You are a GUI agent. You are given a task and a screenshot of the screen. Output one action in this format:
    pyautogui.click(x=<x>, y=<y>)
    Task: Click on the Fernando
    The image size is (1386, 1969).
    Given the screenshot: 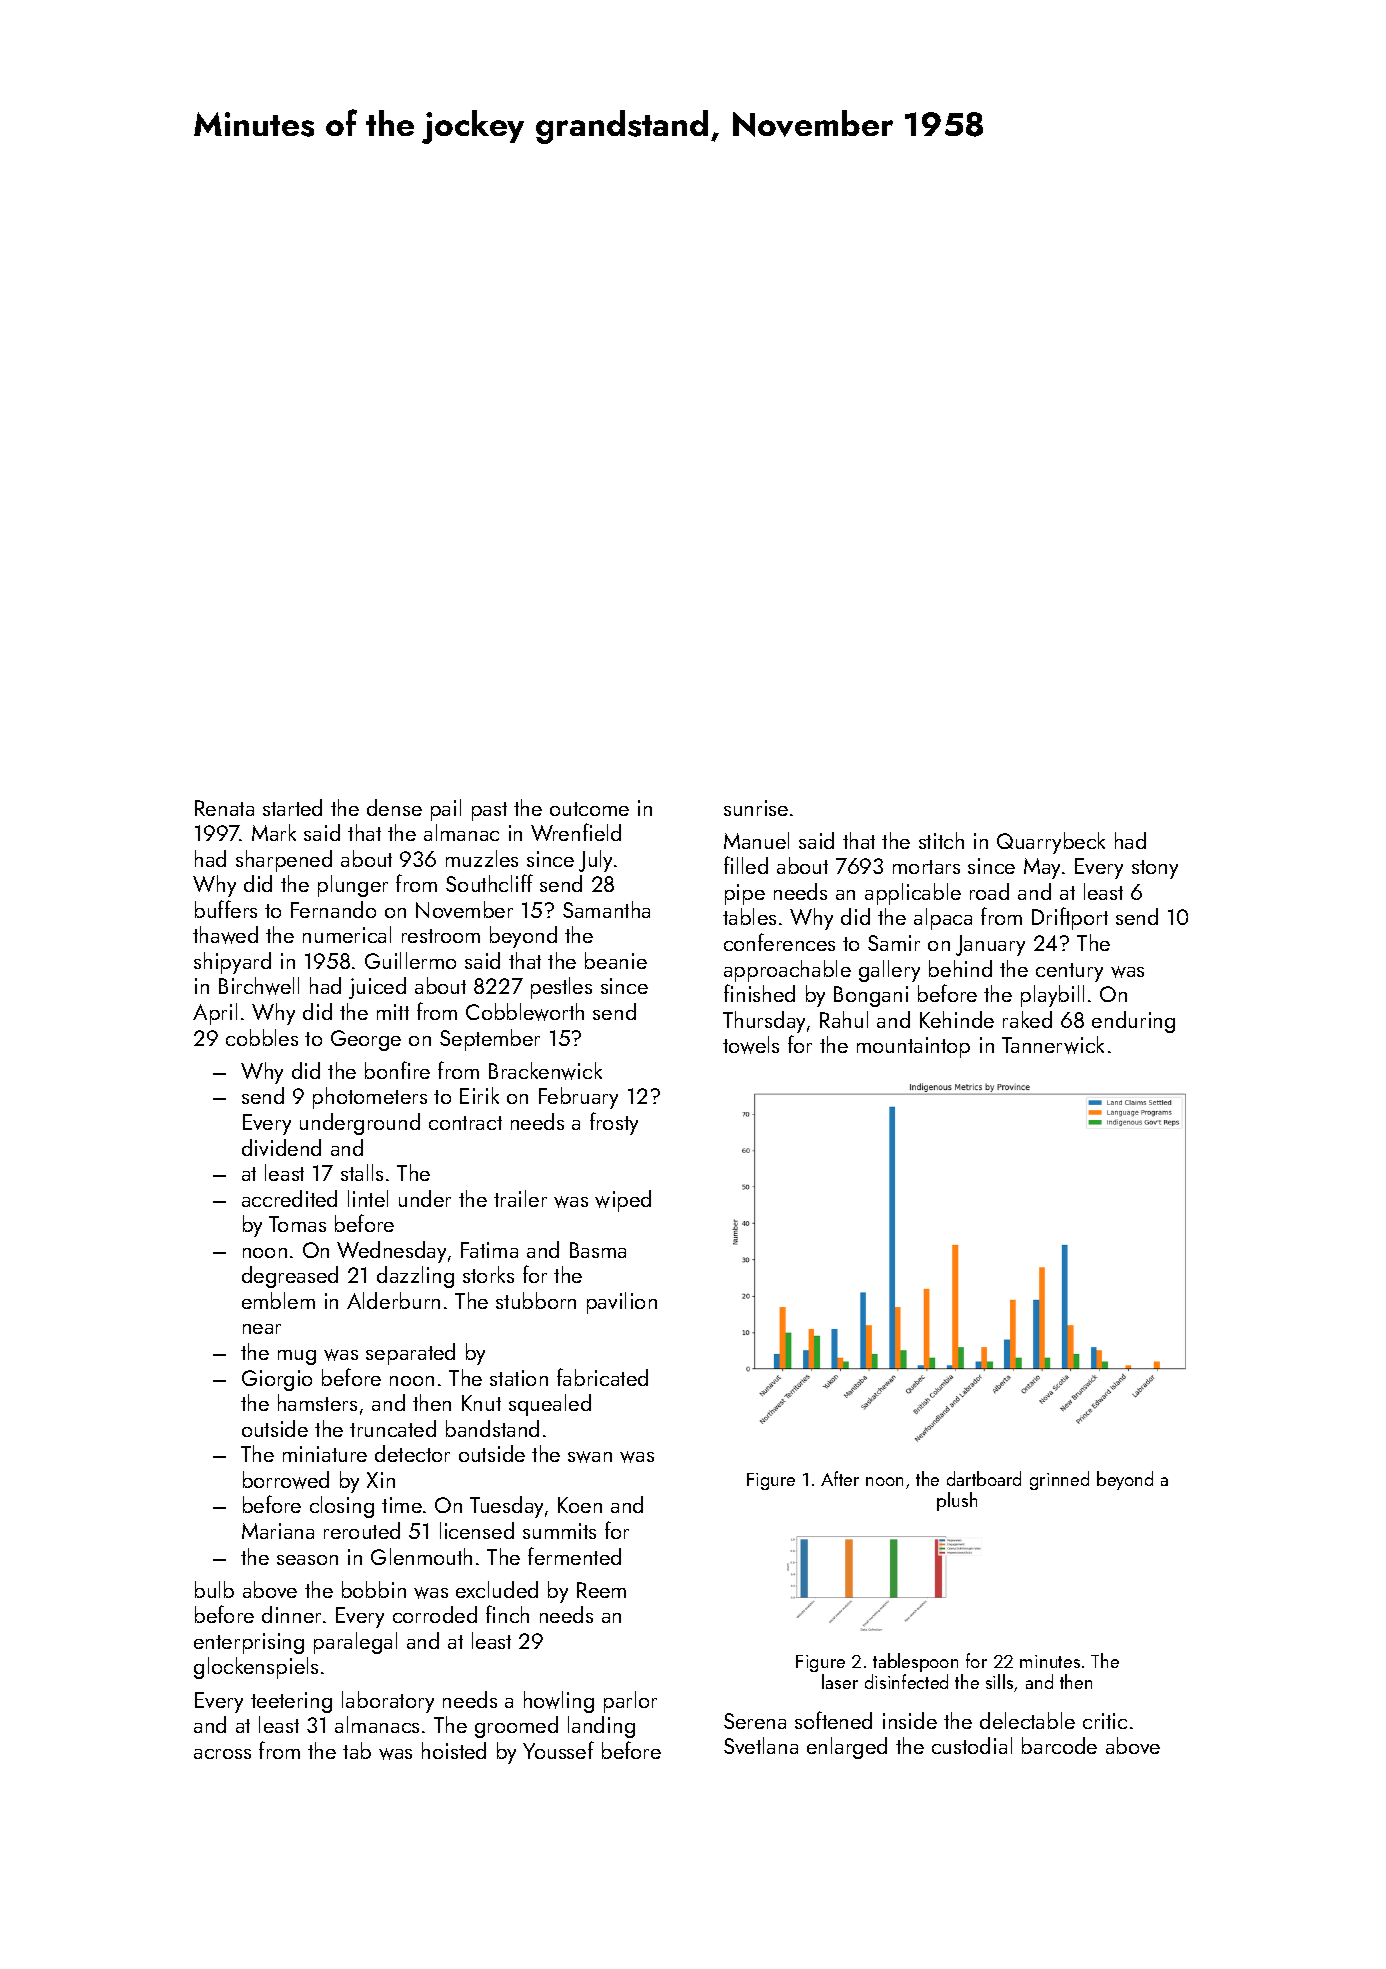 What is the action you would take?
    pyautogui.click(x=333, y=909)
